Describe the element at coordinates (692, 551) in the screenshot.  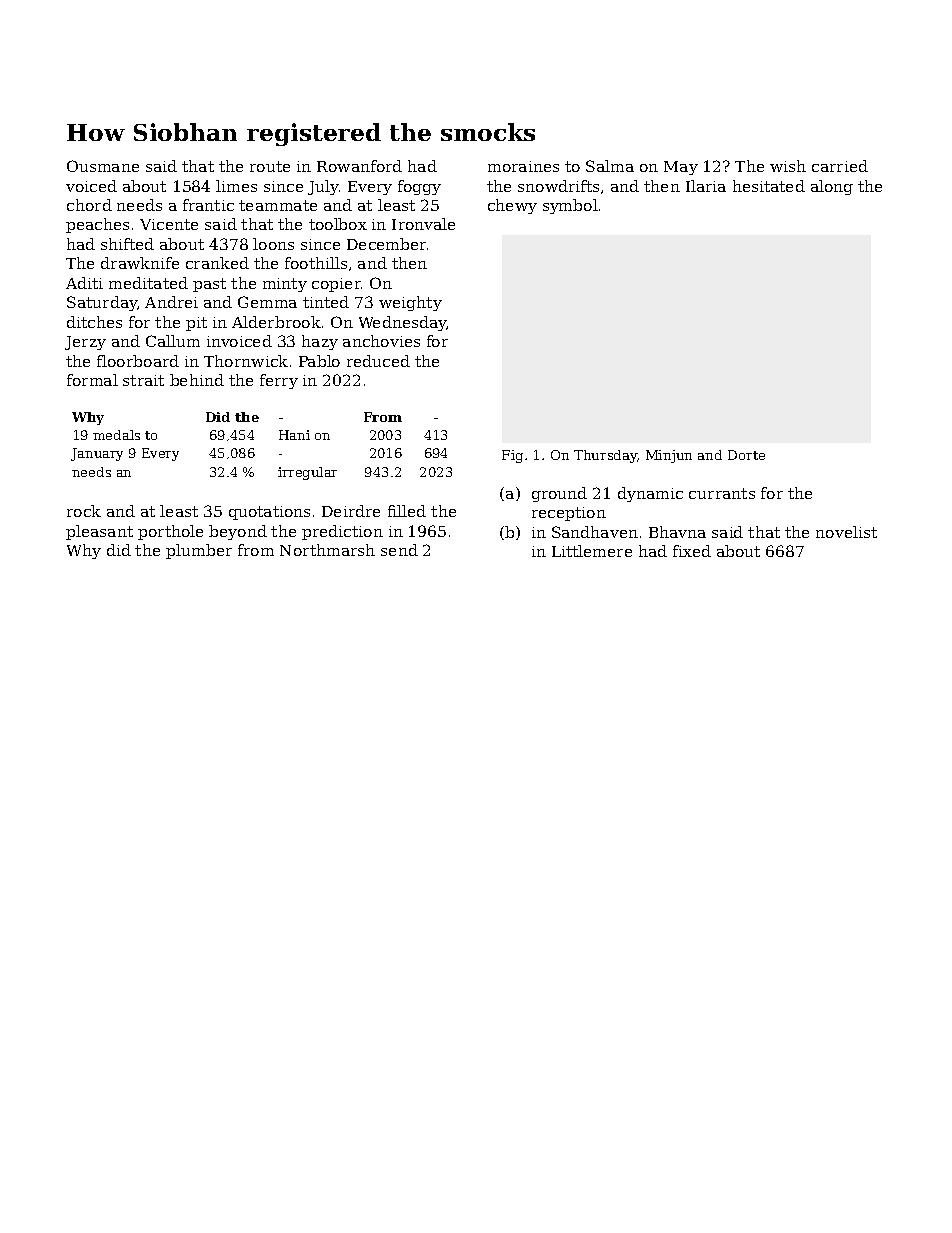
I see `fixed` at that location.
